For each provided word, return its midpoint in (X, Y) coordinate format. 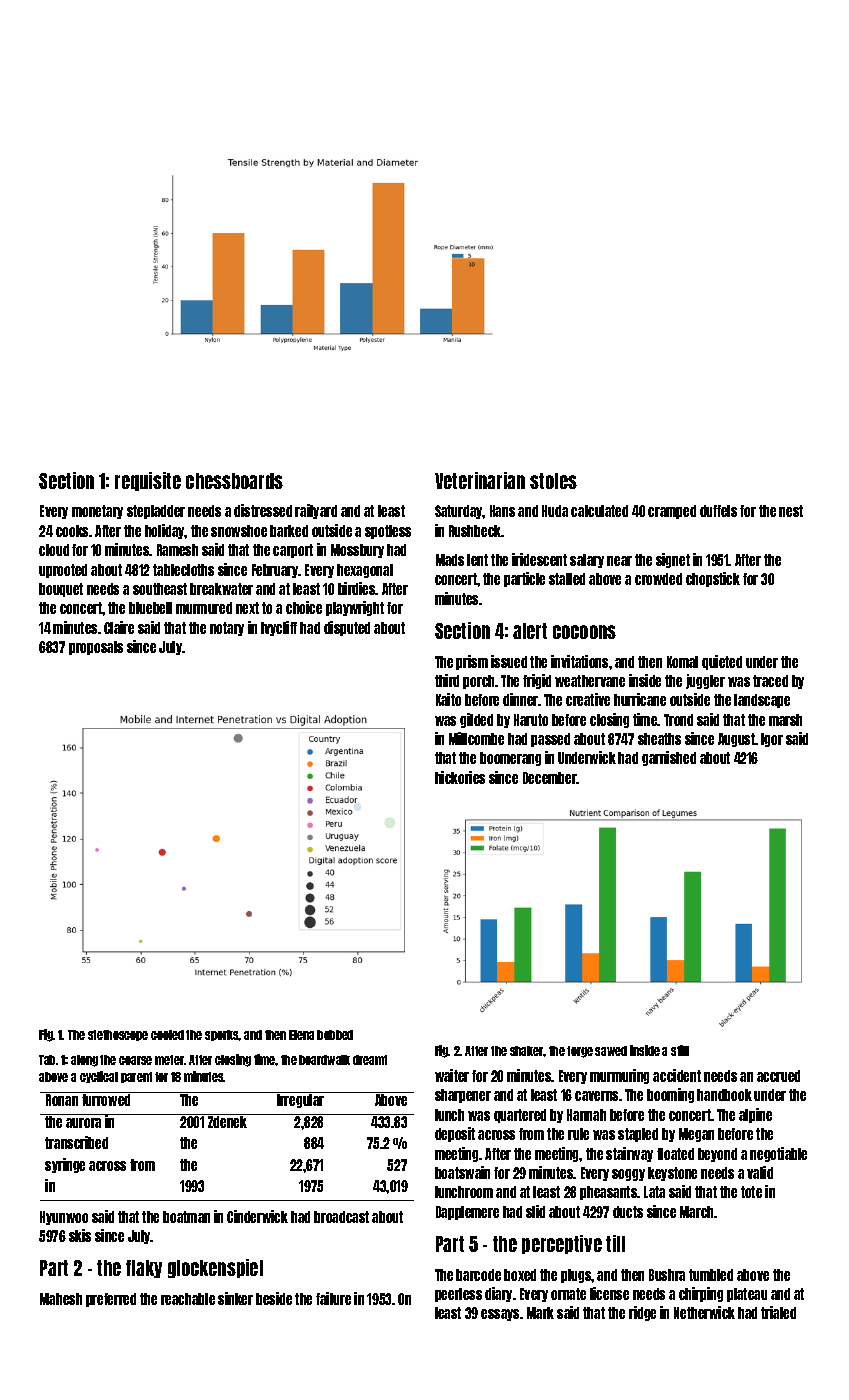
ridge (642, 1313)
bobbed (335, 1035)
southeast (160, 589)
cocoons (584, 632)
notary (227, 629)
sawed (611, 1051)
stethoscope (118, 1035)
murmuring (619, 1076)
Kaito (448, 699)
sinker (235, 1298)
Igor (772, 740)
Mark (540, 1313)
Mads (450, 560)
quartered (520, 1116)
